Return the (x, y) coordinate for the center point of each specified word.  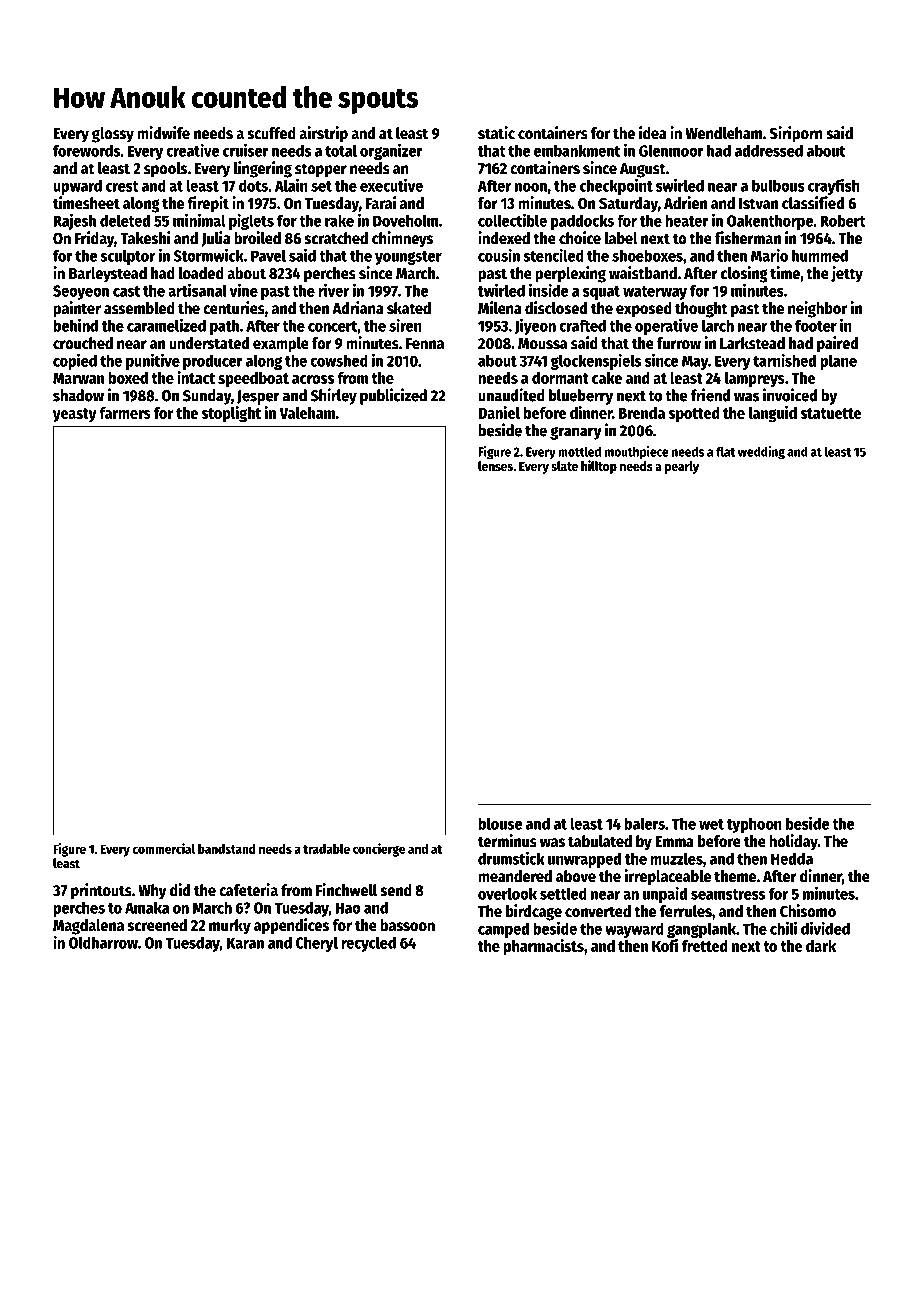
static (496, 133)
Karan (245, 943)
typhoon (754, 825)
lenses (495, 466)
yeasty (75, 415)
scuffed (271, 133)
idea (653, 133)
